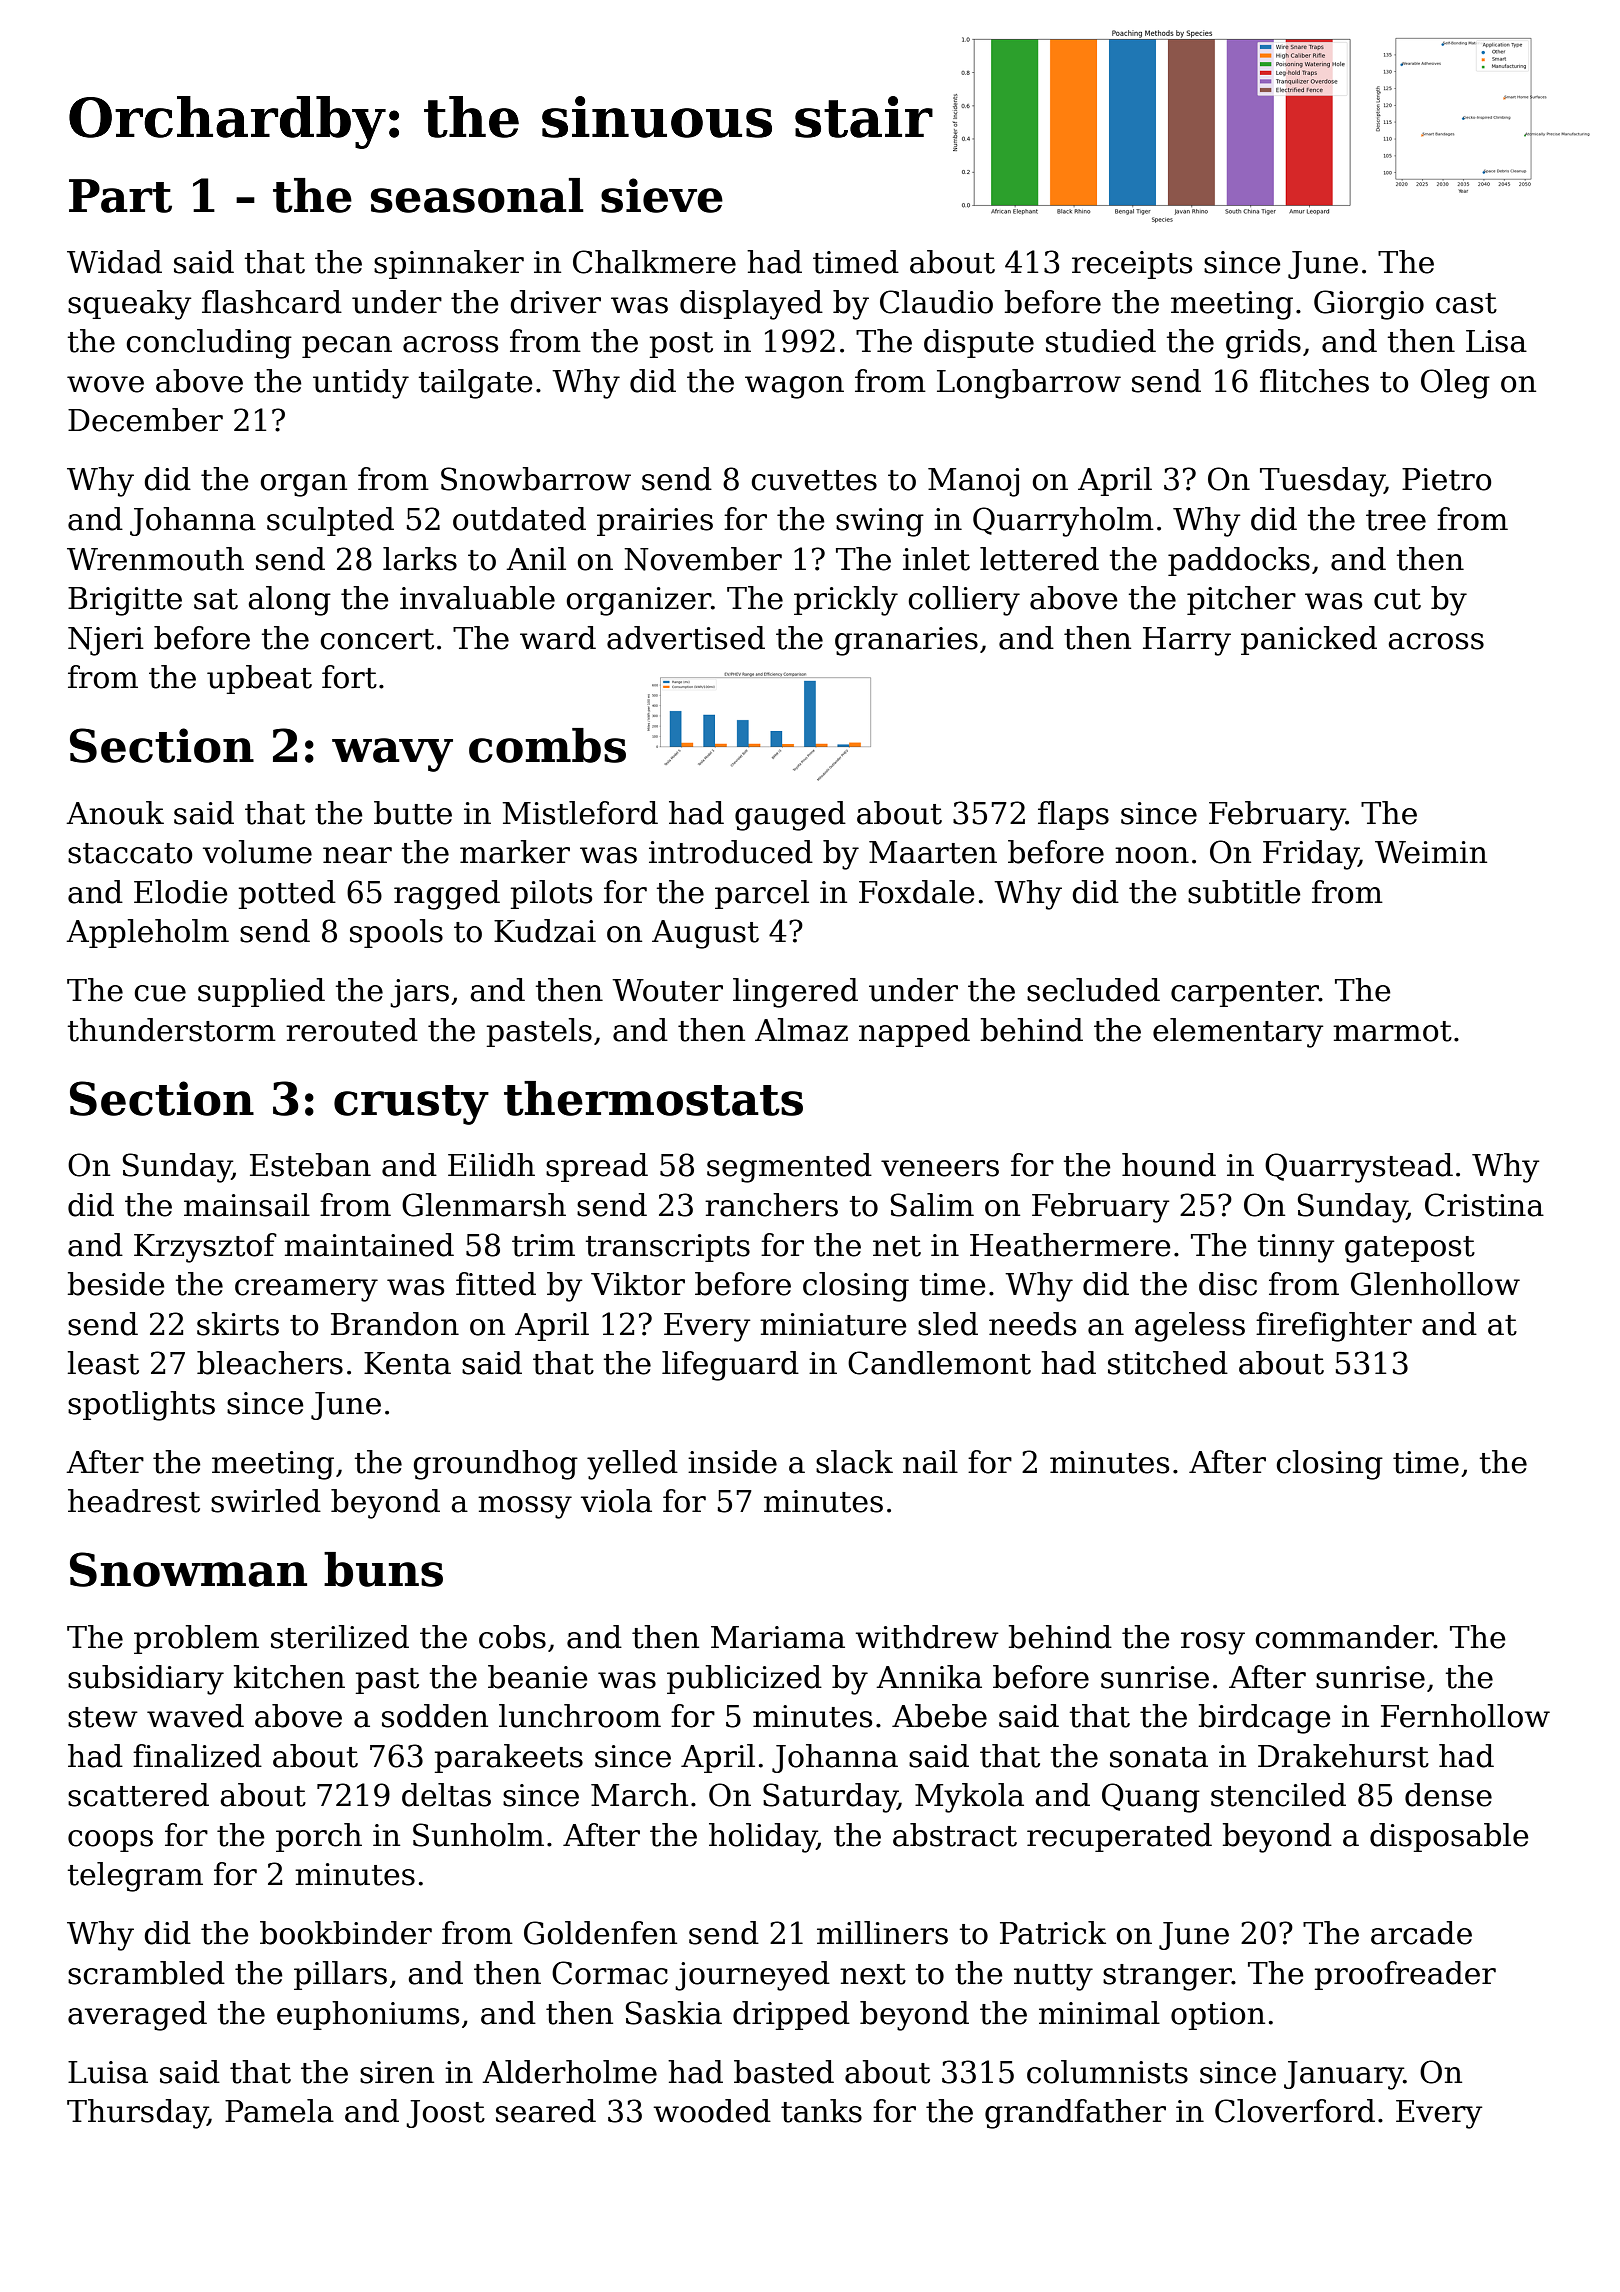  What do you see at coordinates (600, 1933) in the document?
I see `Goldenfen` at bounding box center [600, 1933].
